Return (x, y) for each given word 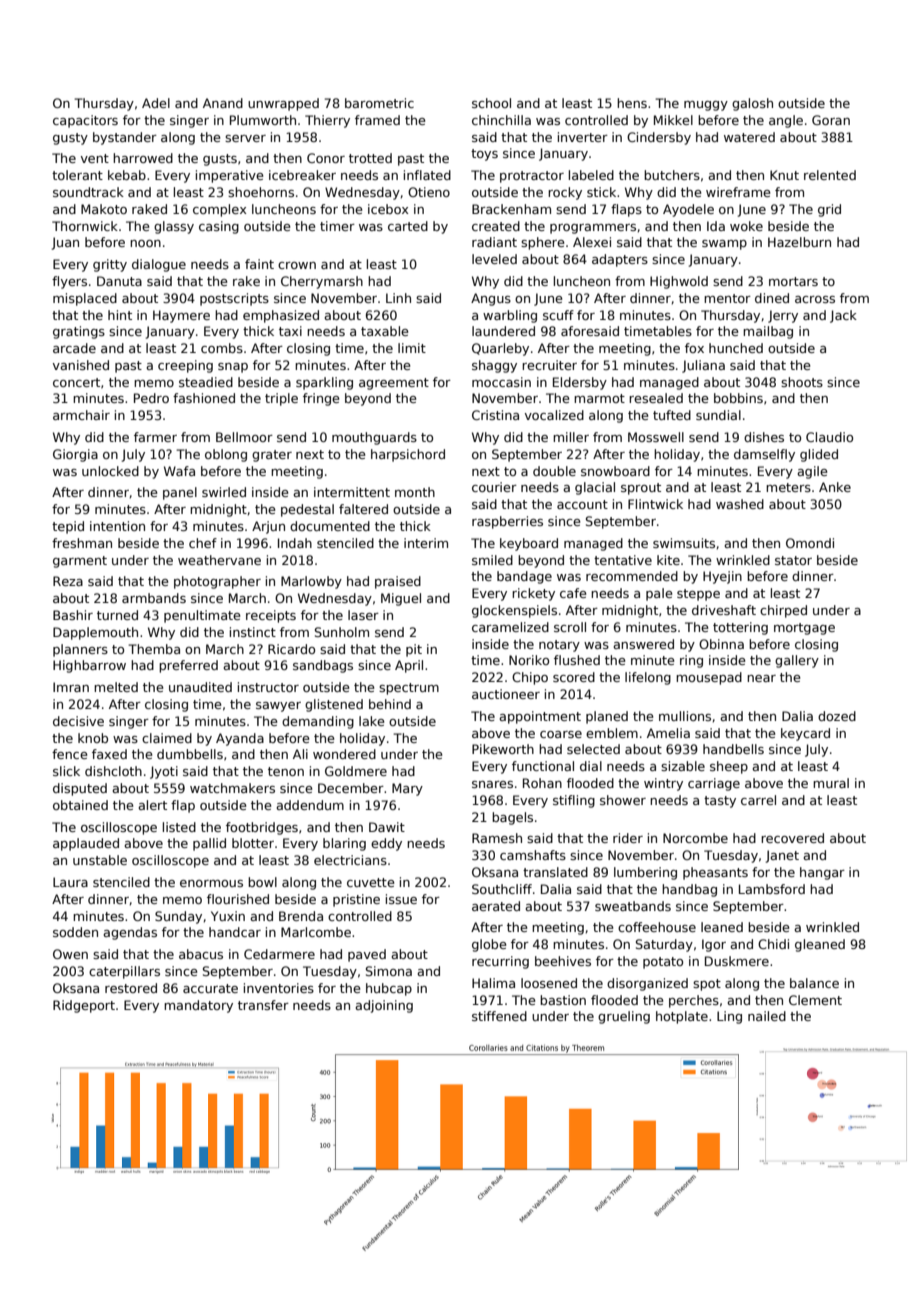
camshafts (533, 855)
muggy (706, 106)
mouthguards (374, 438)
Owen (70, 954)
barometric (379, 103)
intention (117, 526)
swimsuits (684, 543)
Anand (223, 103)
